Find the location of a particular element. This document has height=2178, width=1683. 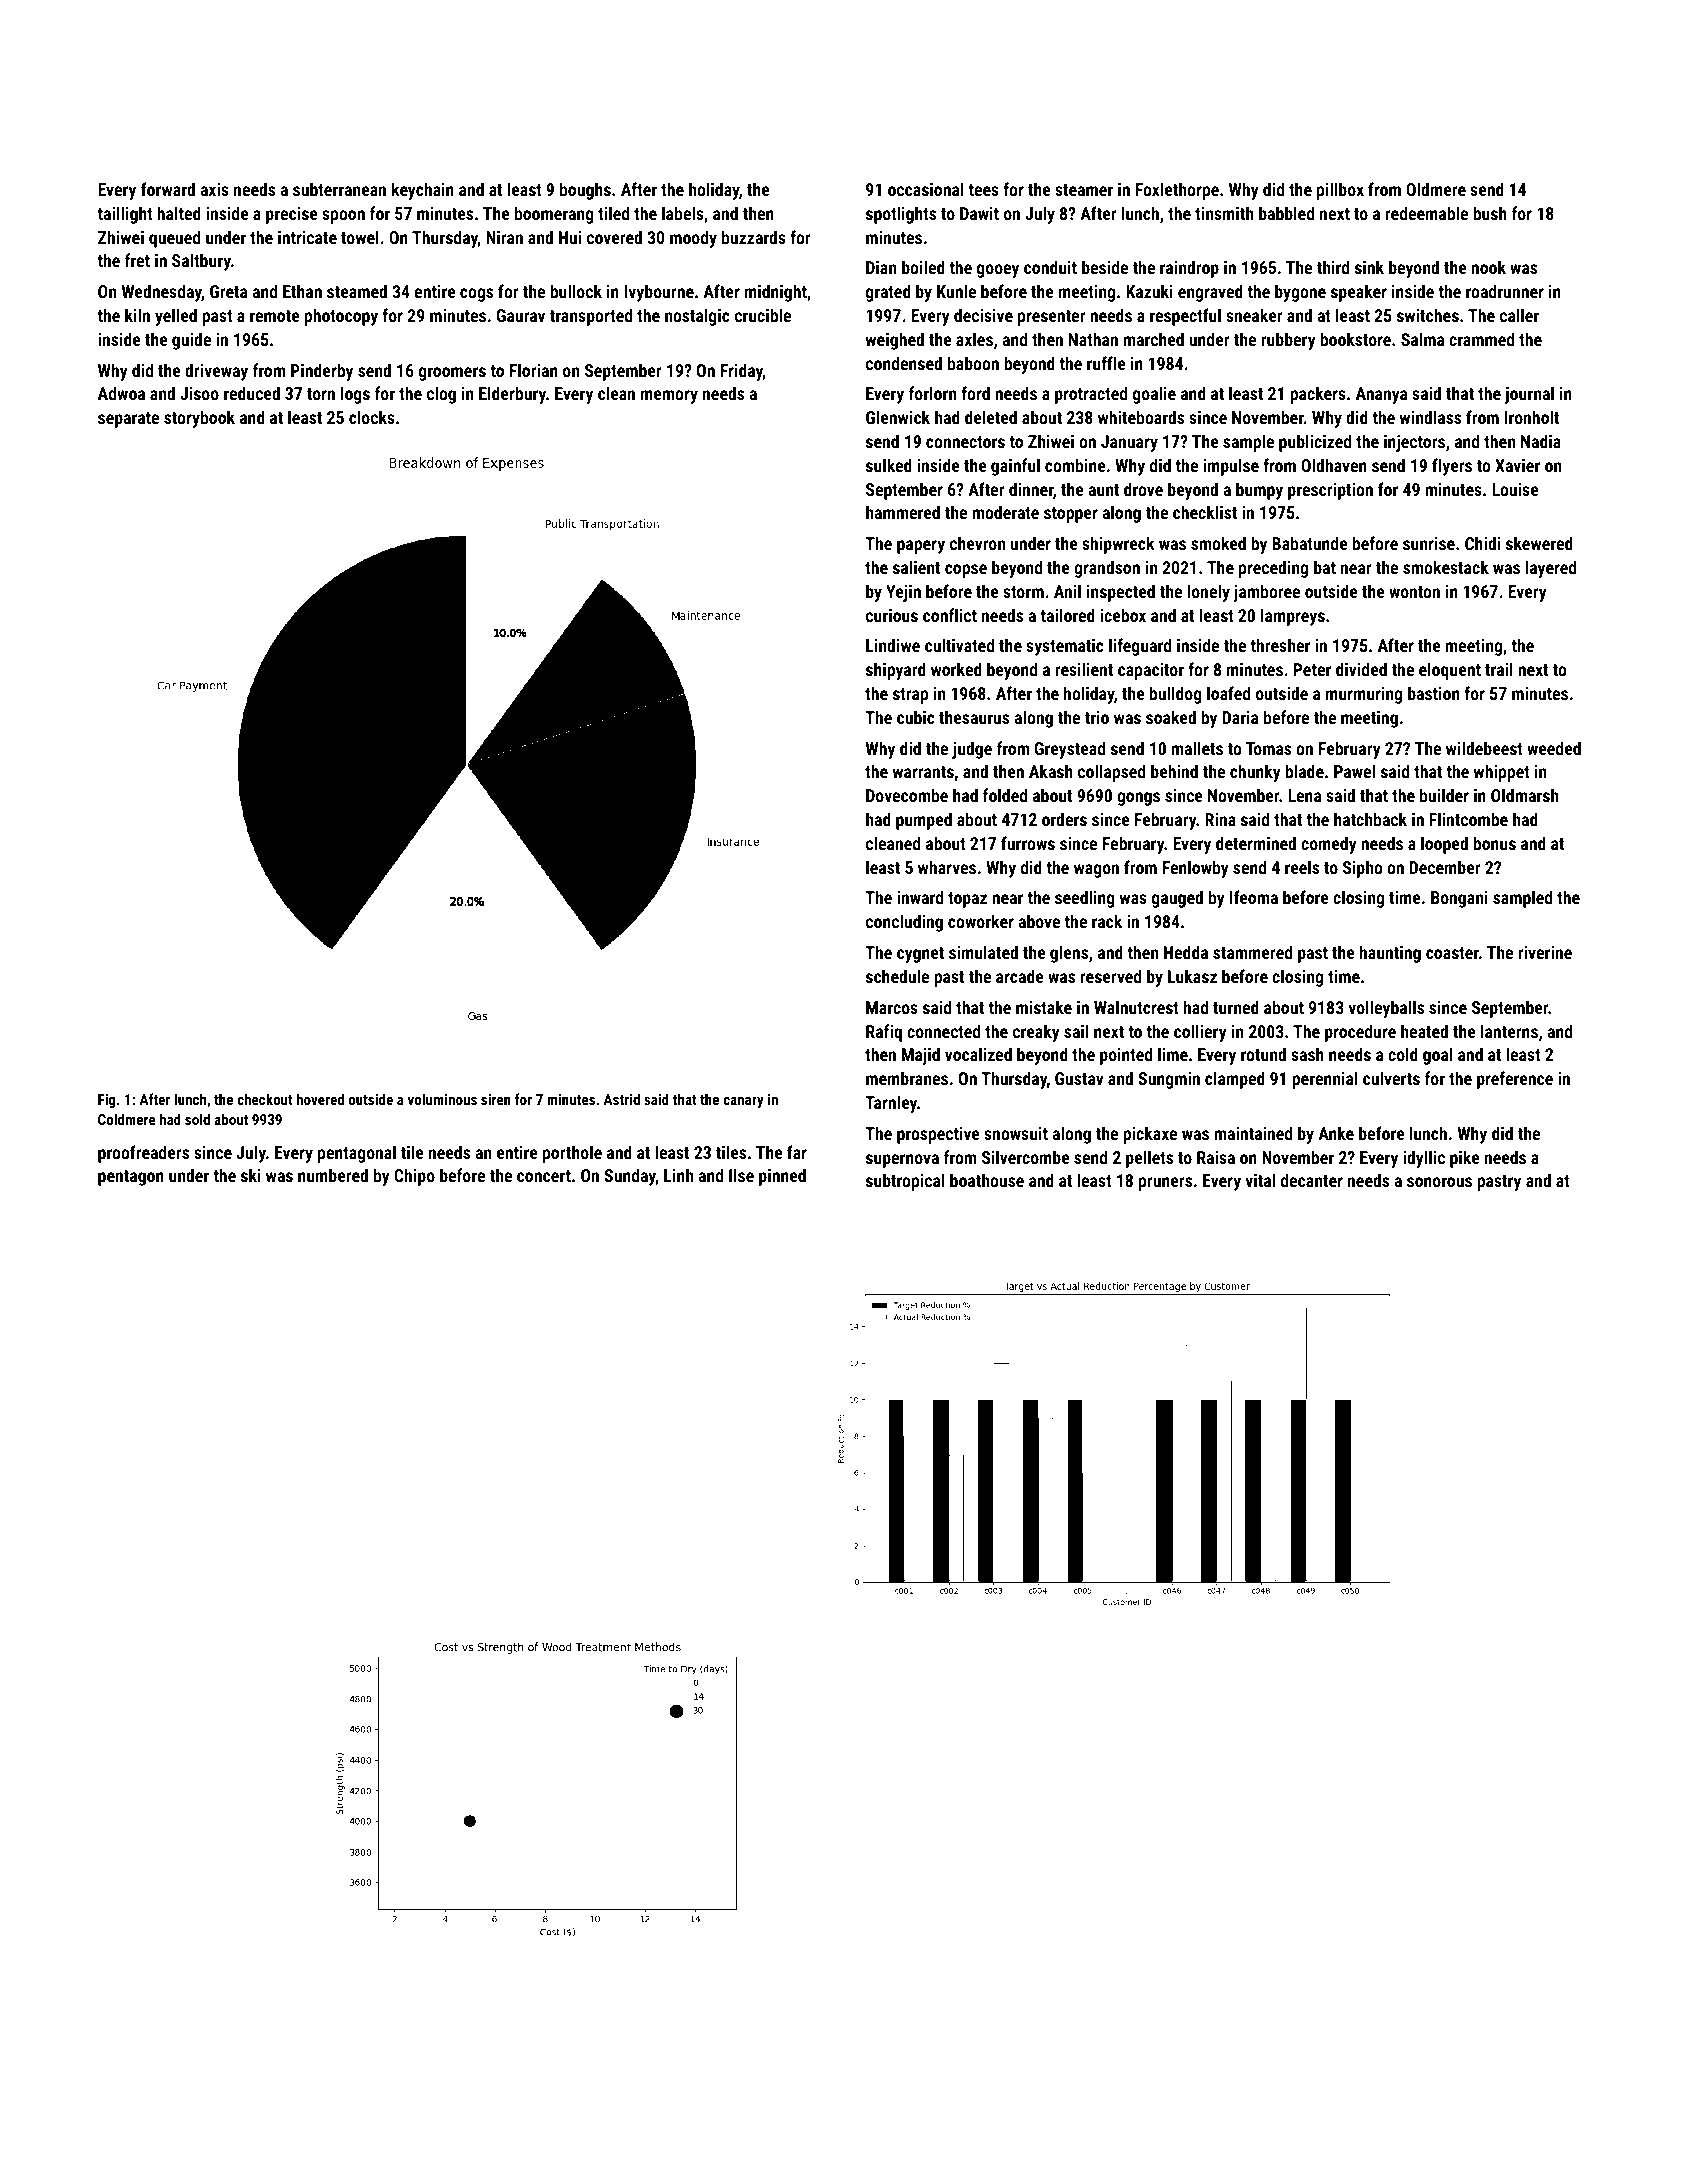

keychain is located at coordinates (423, 191).
